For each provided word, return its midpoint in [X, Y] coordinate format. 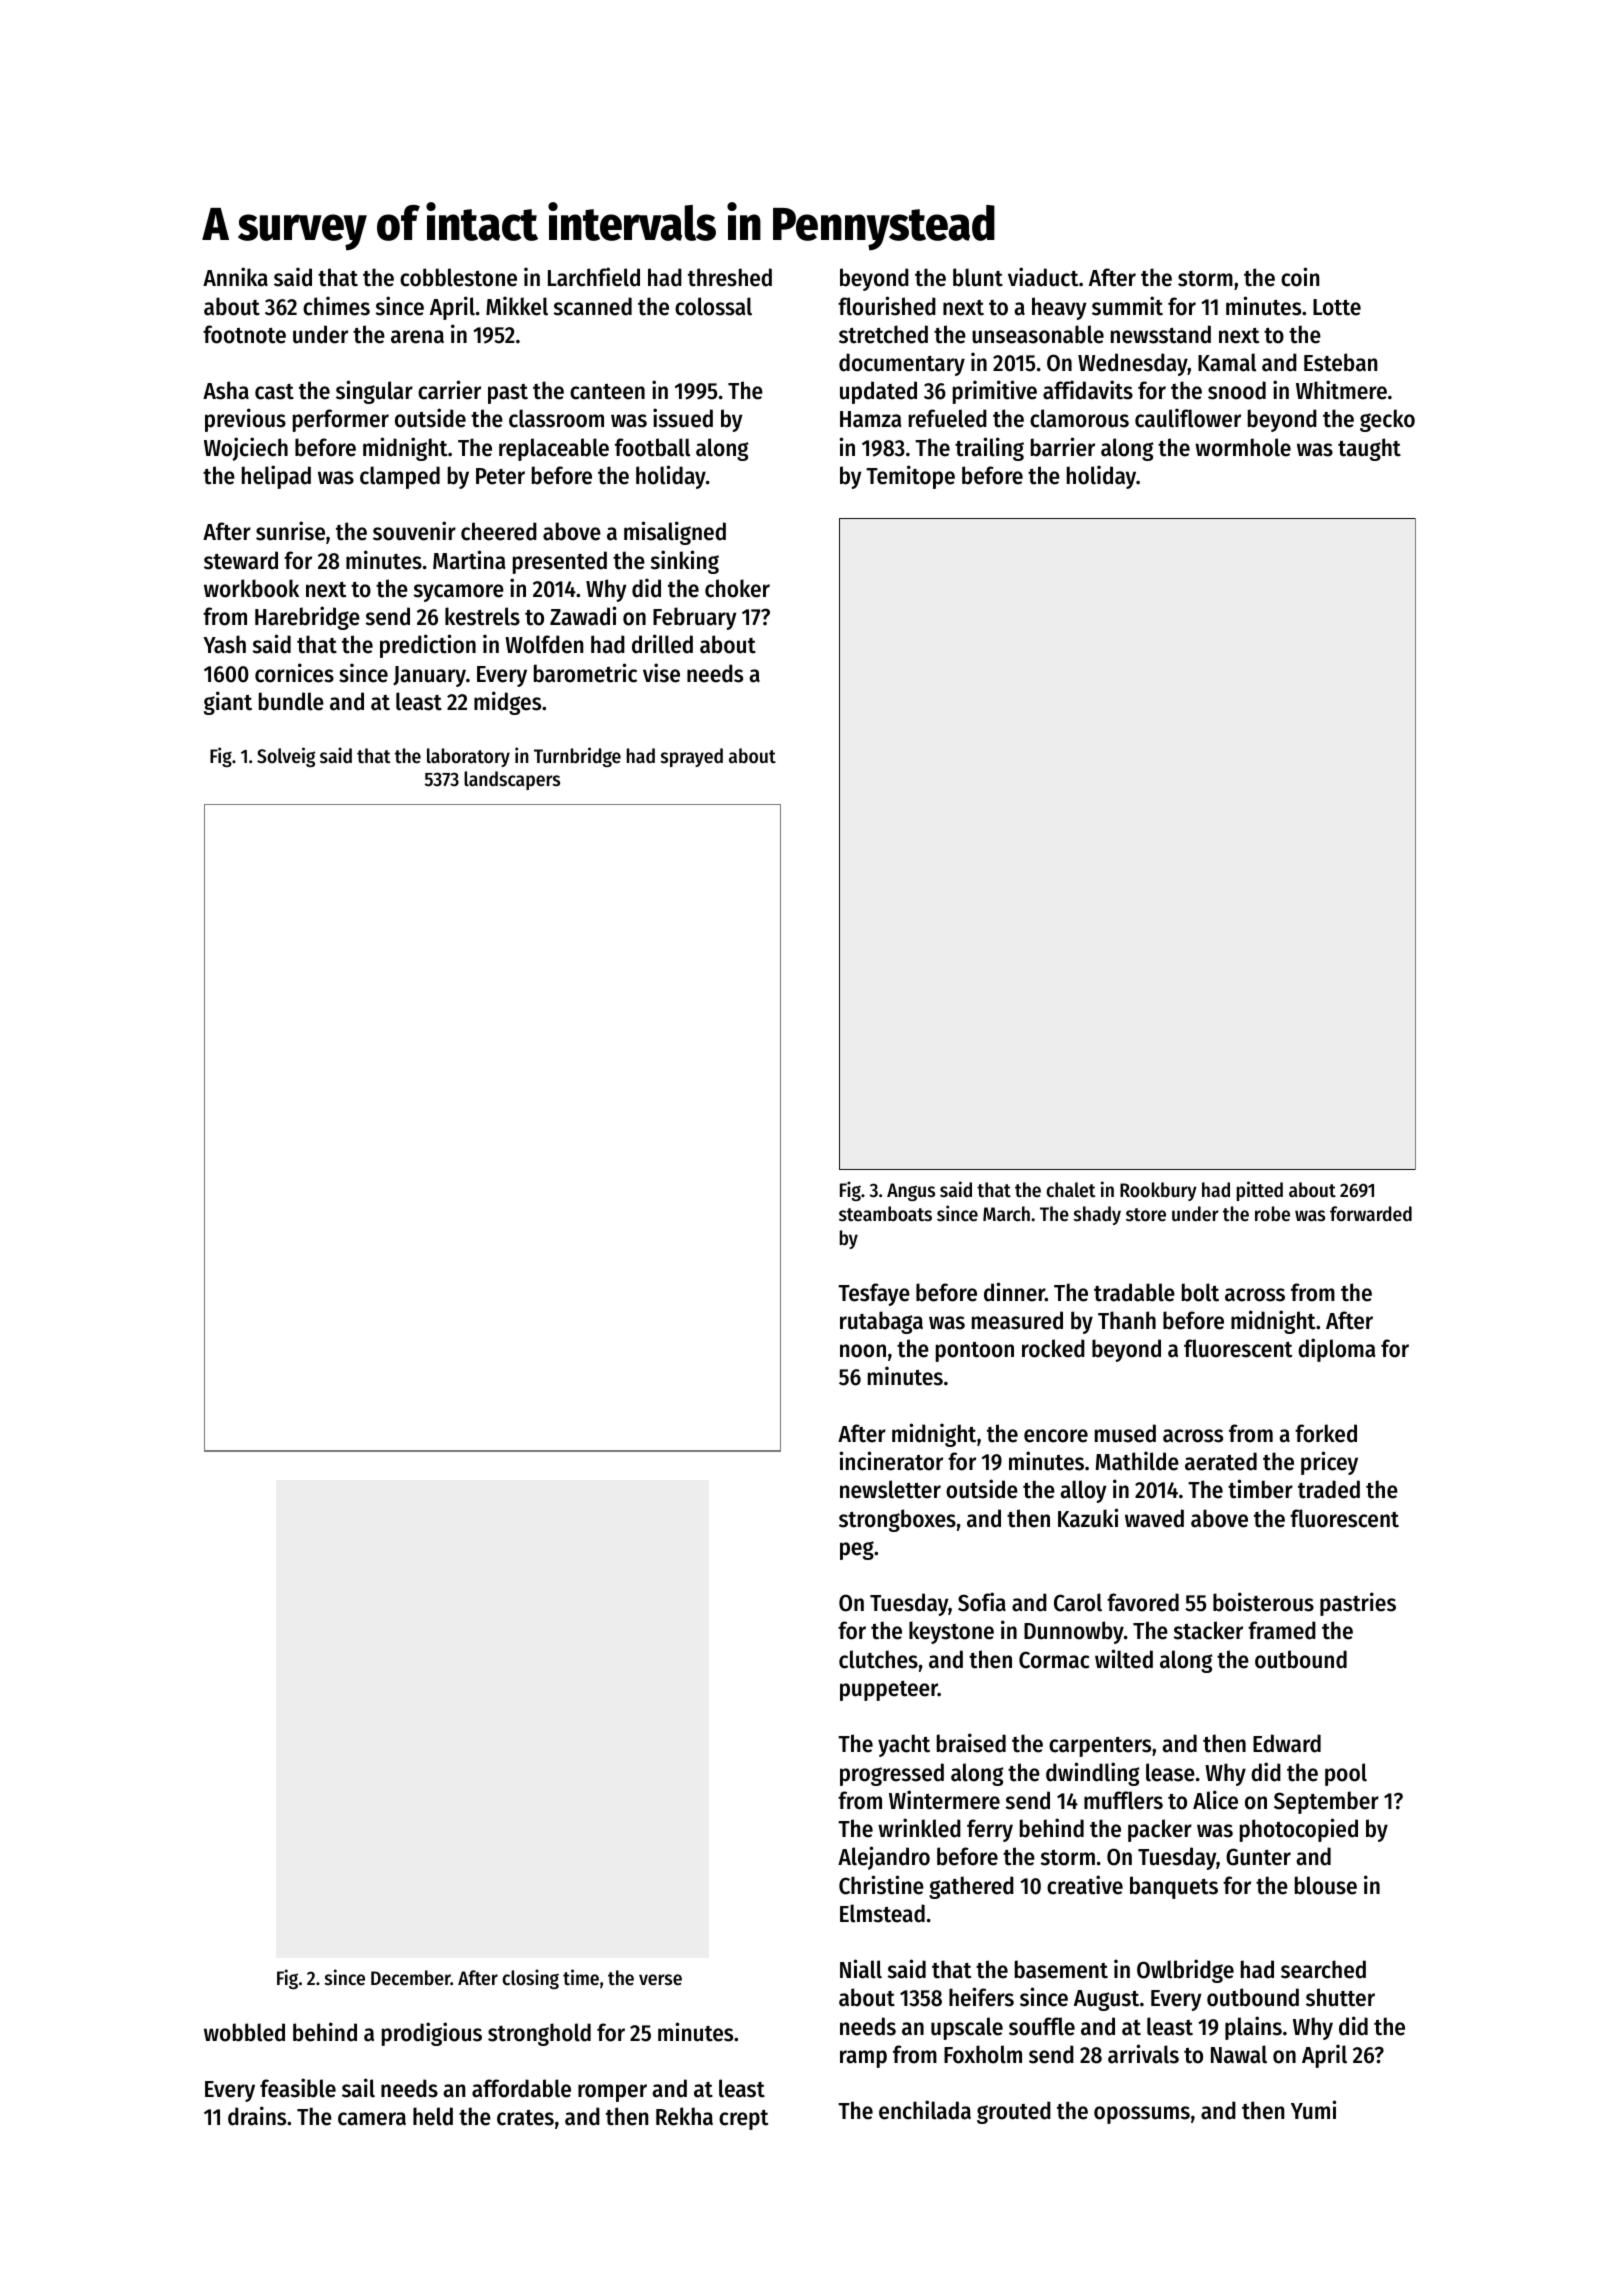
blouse [1326, 1885]
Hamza [871, 419]
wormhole [1243, 447]
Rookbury [1158, 1191]
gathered [971, 1887]
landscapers [512, 780]
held [433, 2116]
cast [274, 392]
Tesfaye [874, 1294]
